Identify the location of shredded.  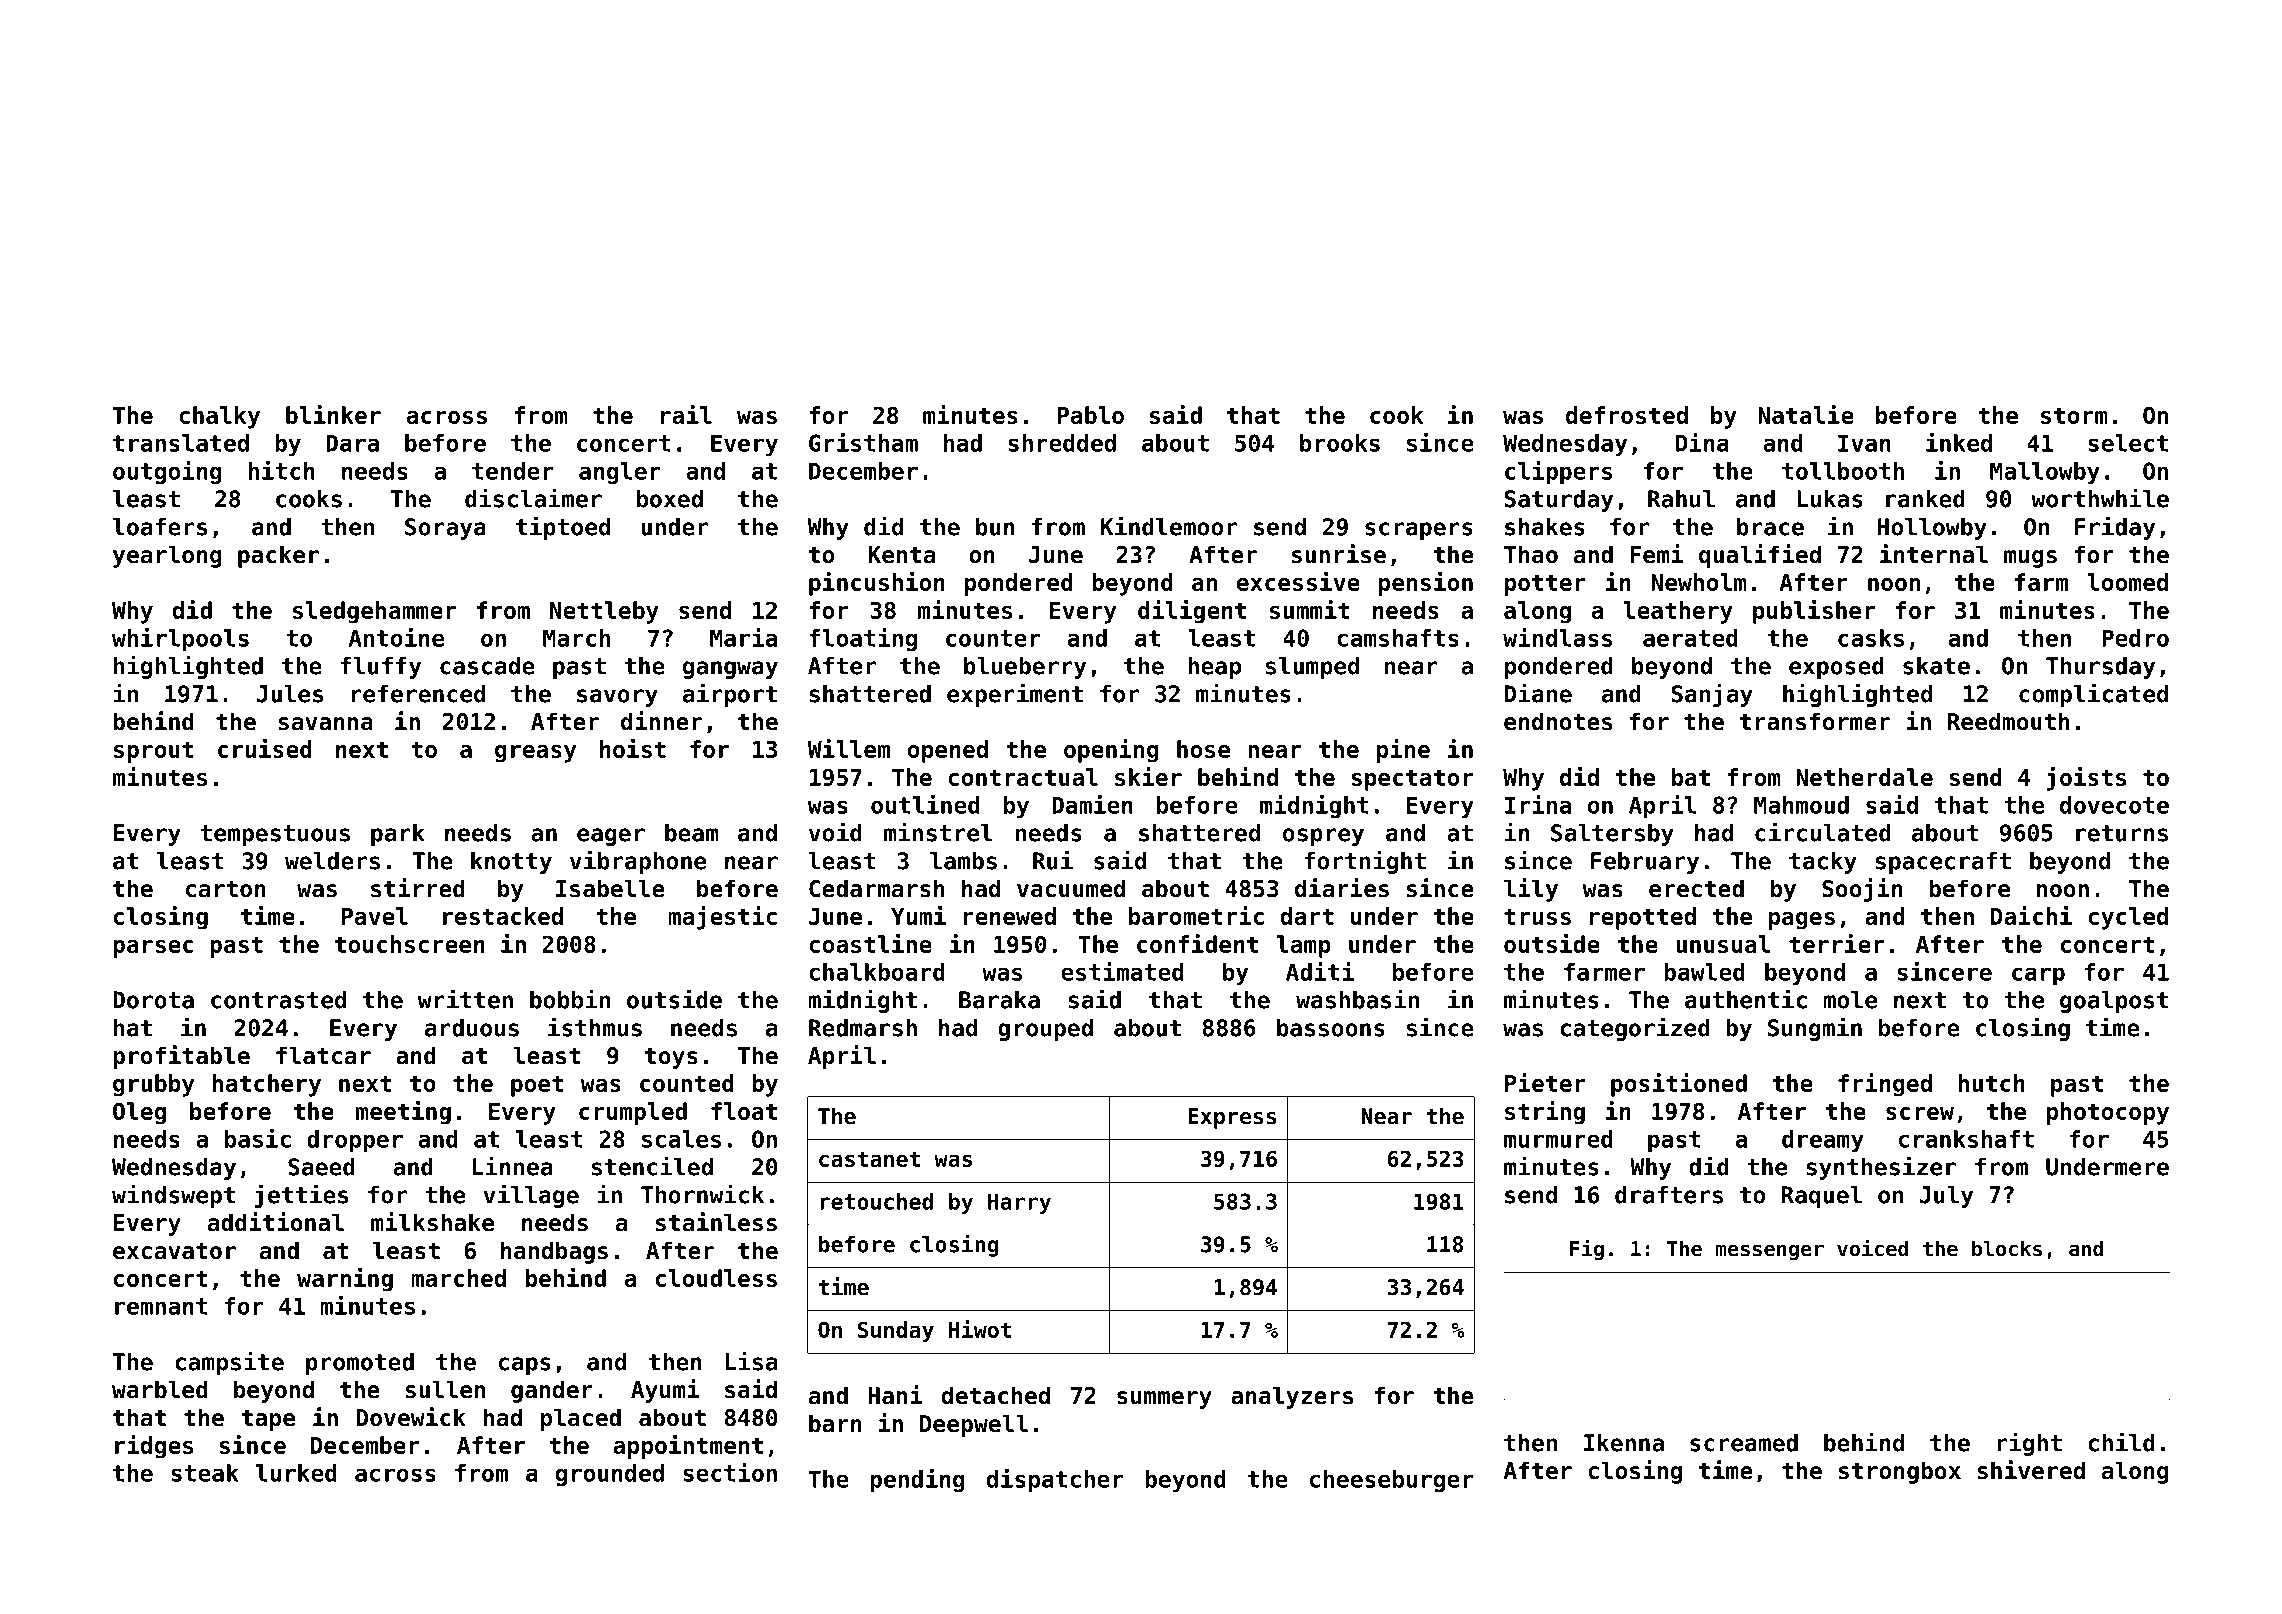
(1062, 443).
